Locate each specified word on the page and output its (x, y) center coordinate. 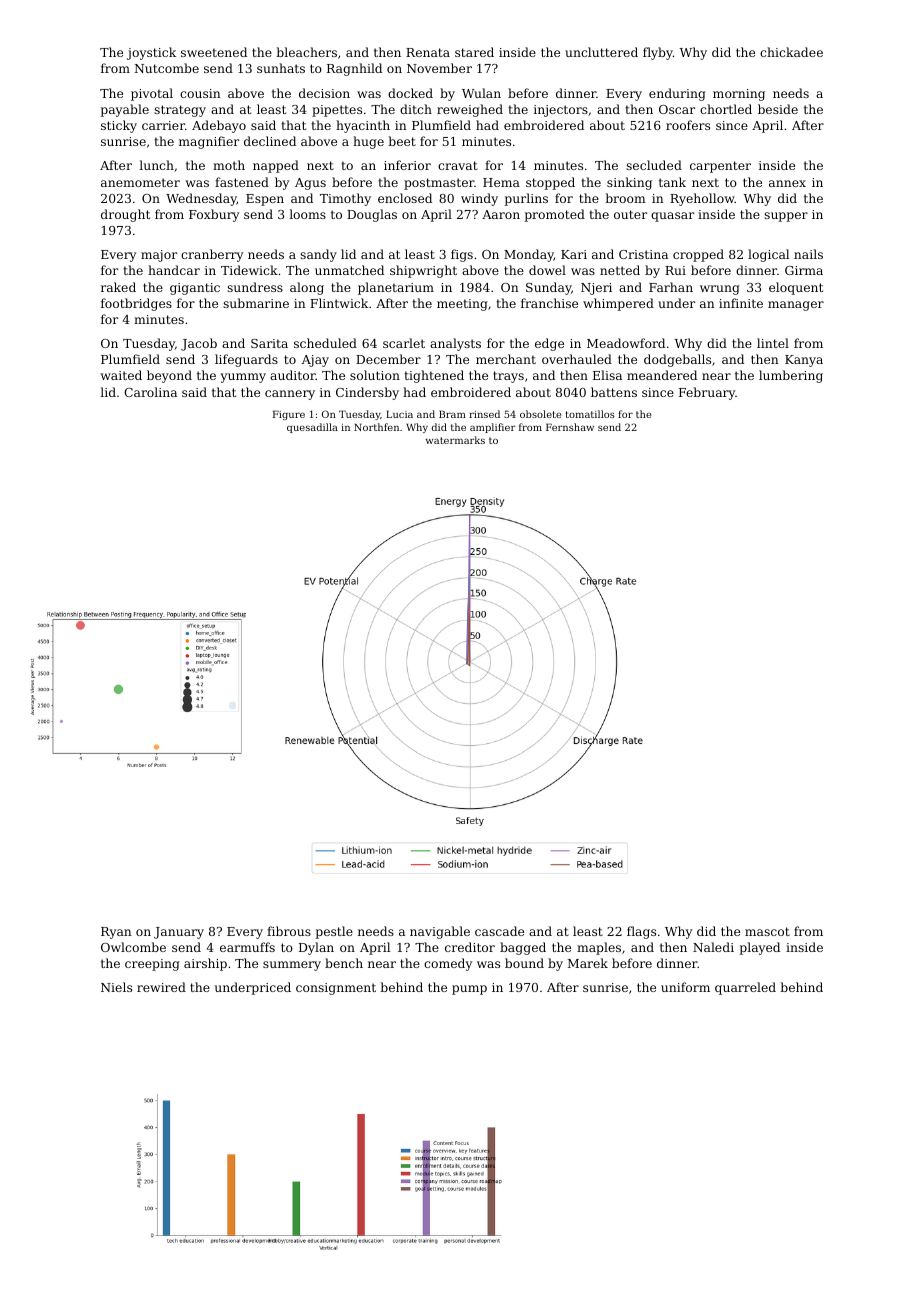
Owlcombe (133, 947)
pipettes (337, 111)
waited (121, 375)
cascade (499, 931)
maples (599, 948)
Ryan (116, 933)
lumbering (791, 376)
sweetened (214, 52)
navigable (440, 932)
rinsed (484, 414)
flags (641, 932)
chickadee (791, 52)
